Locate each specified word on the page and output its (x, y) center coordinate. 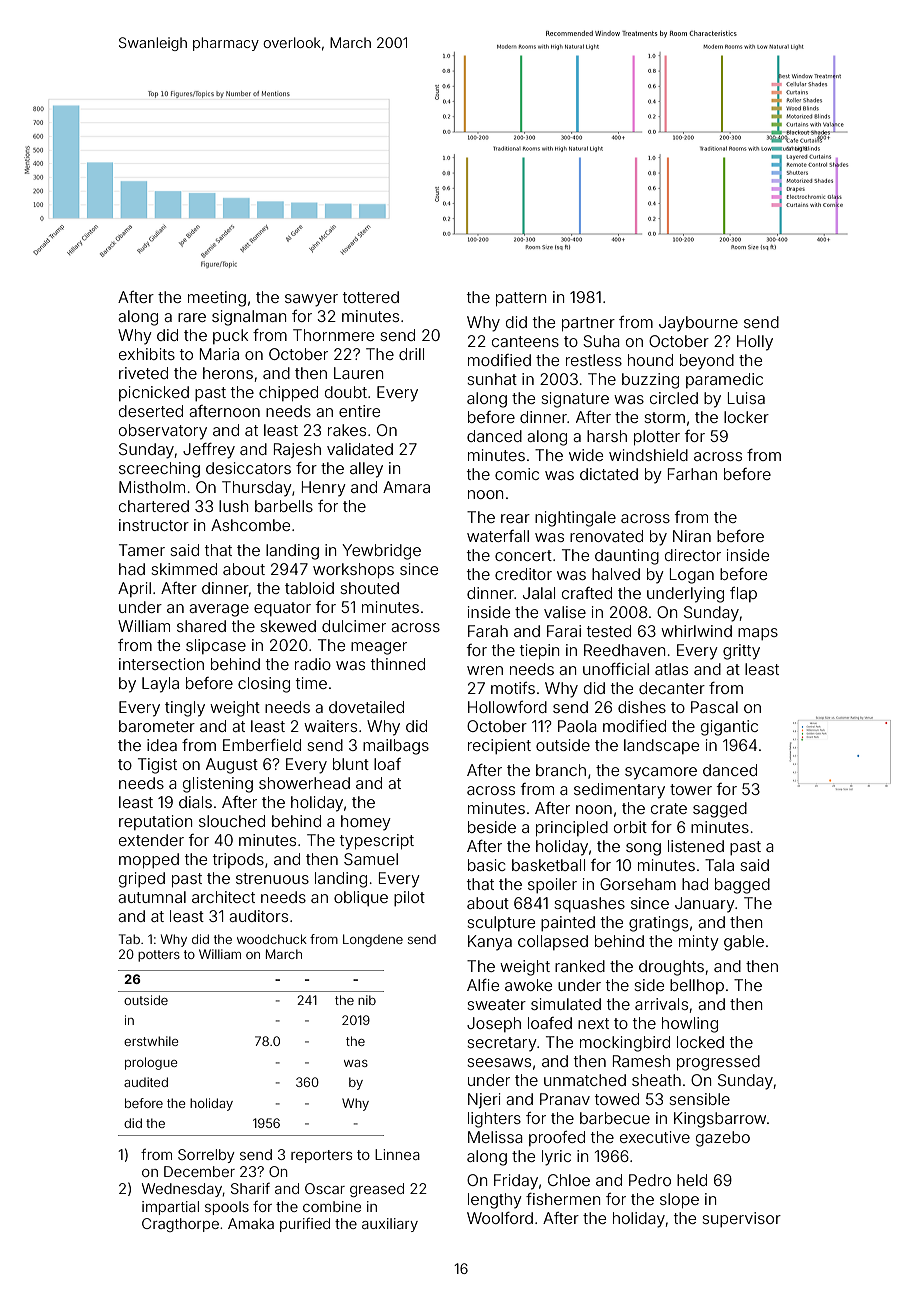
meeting (217, 299)
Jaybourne (698, 324)
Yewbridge (381, 552)
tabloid (309, 588)
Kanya (490, 943)
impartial (170, 1208)
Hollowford (507, 707)
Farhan (692, 474)
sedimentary (619, 791)
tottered (371, 297)
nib (367, 1000)
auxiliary (390, 1225)
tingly (185, 709)
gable (744, 943)
